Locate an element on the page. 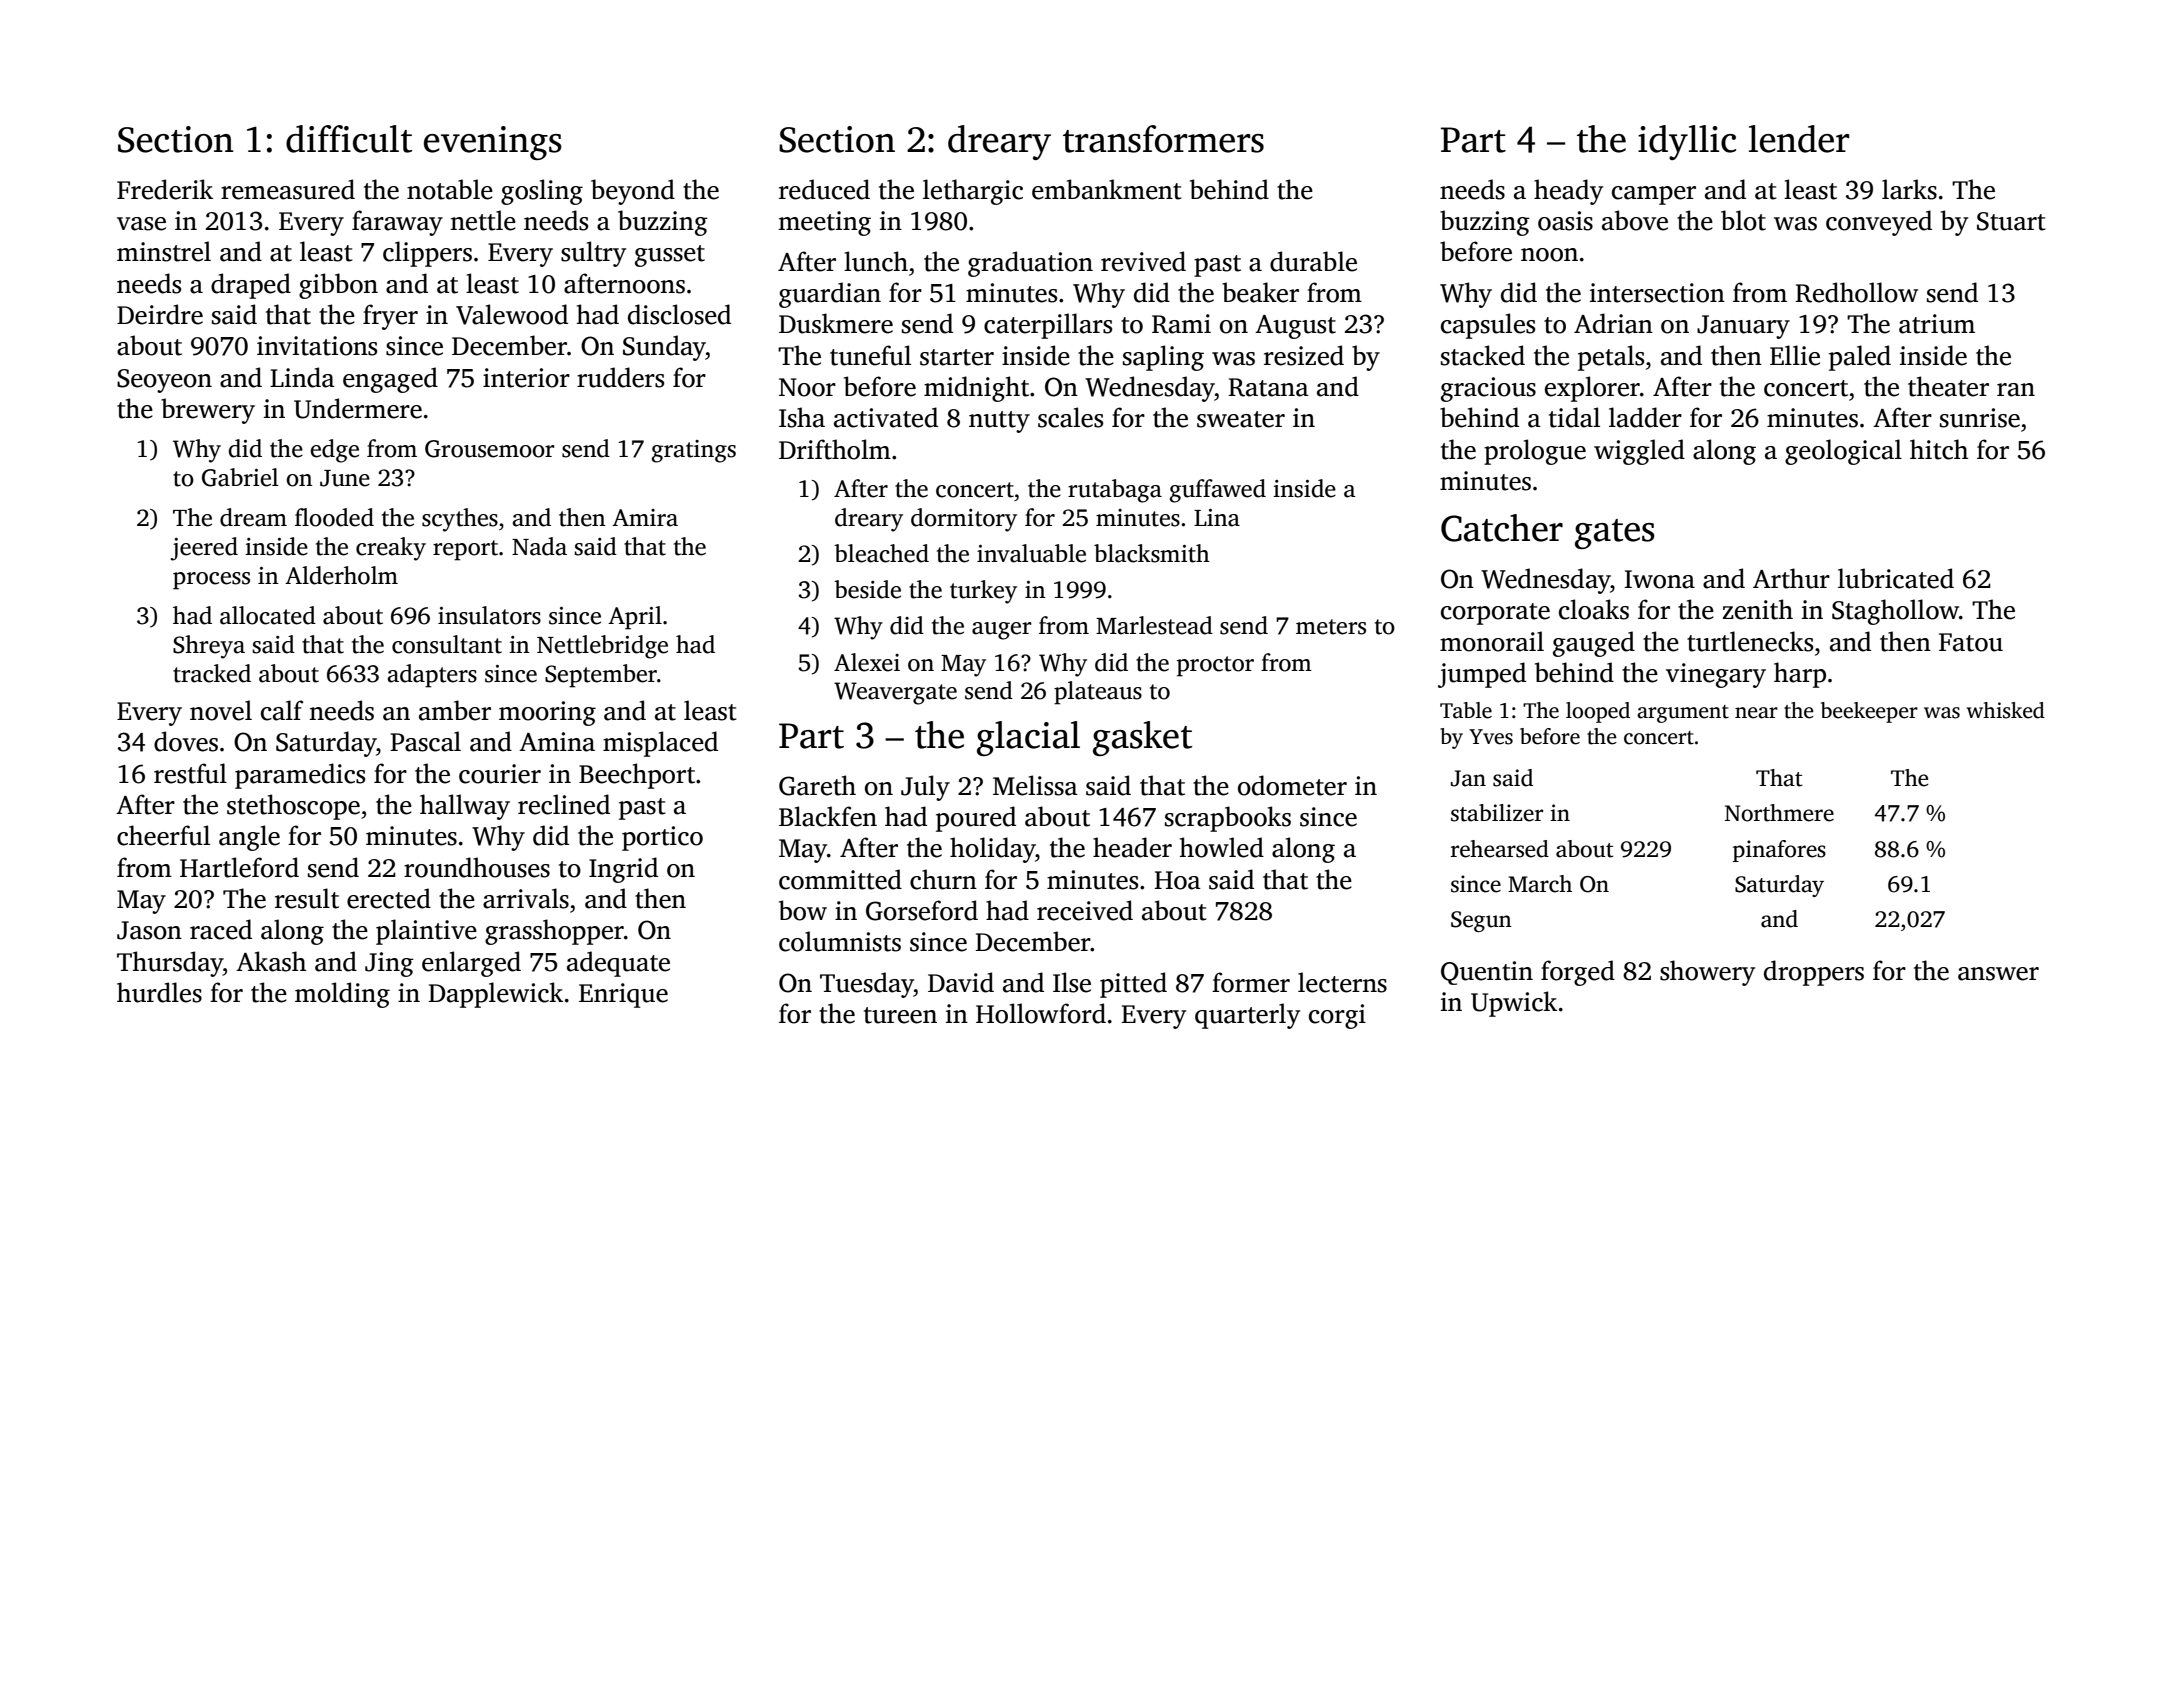  evenings is located at coordinates (493, 143).
